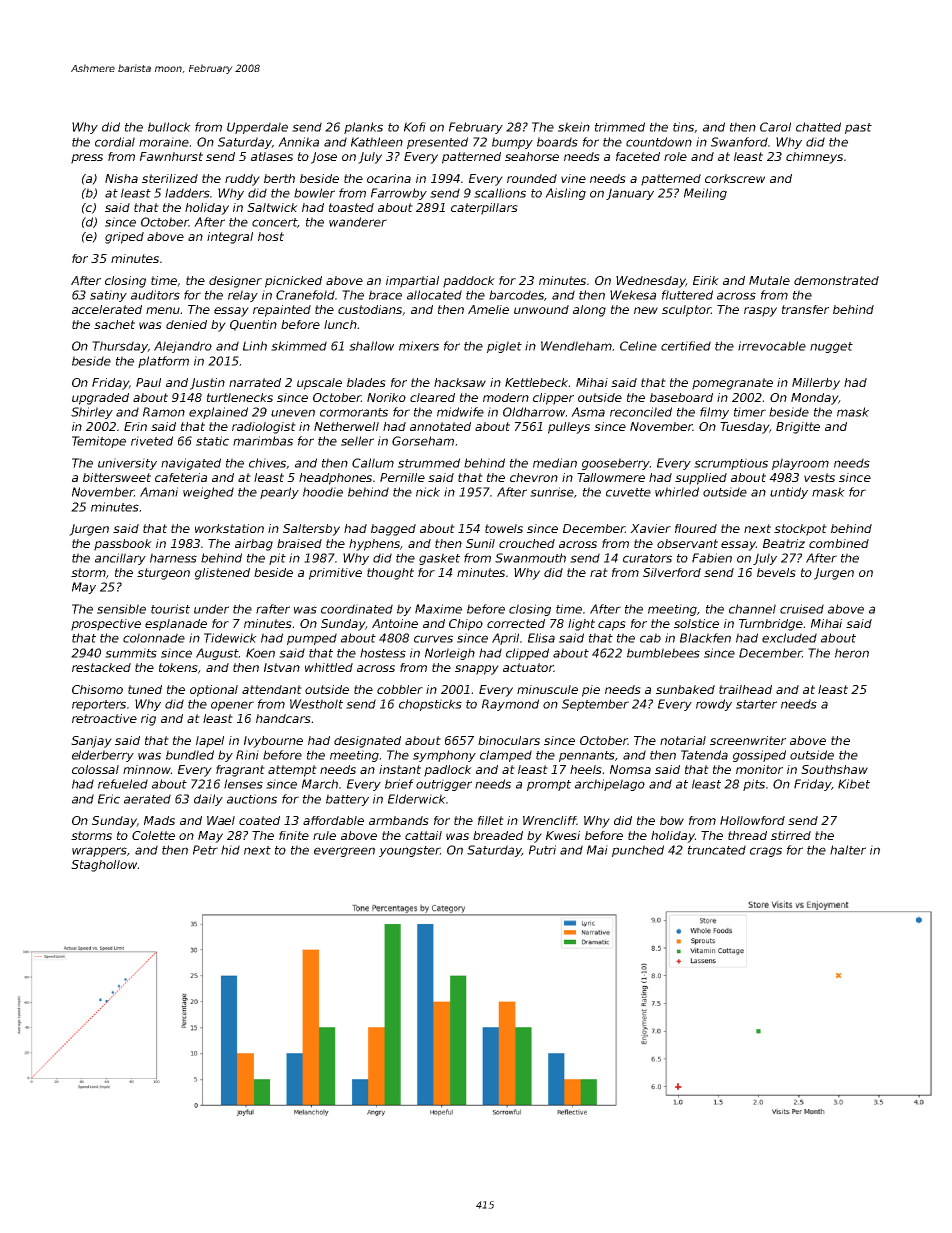 This document has height=1233, width=952. I want to click on heron, so click(852, 653).
